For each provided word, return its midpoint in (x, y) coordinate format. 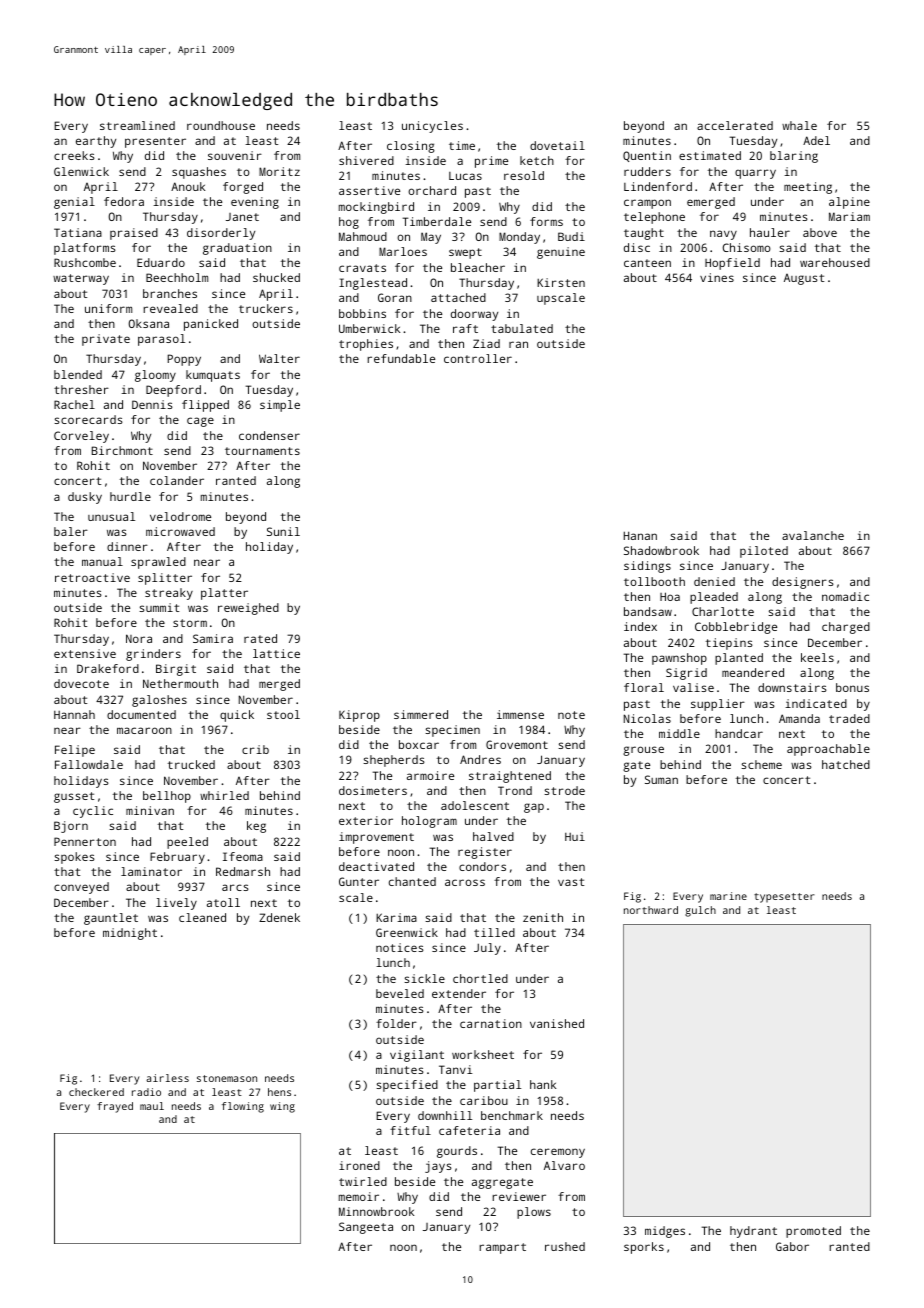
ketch (537, 160)
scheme (761, 764)
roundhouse (221, 125)
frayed (115, 1107)
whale (799, 125)
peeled (187, 843)
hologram (429, 822)
